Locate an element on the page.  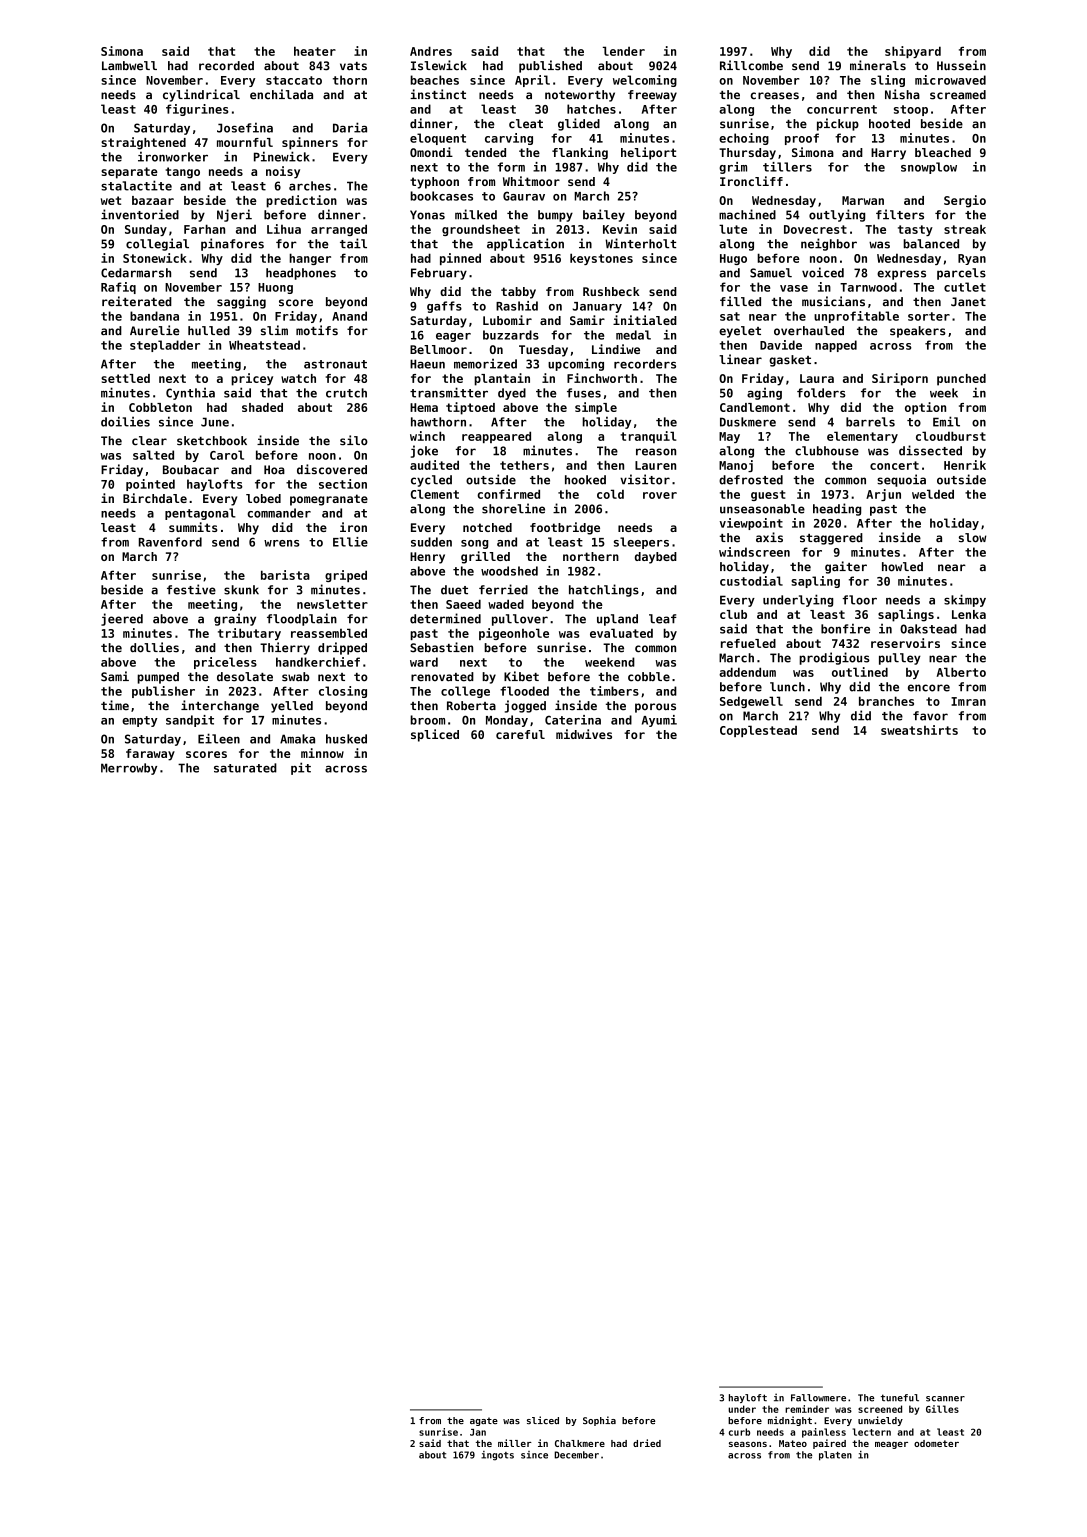
pumped is located at coordinates (158, 678).
